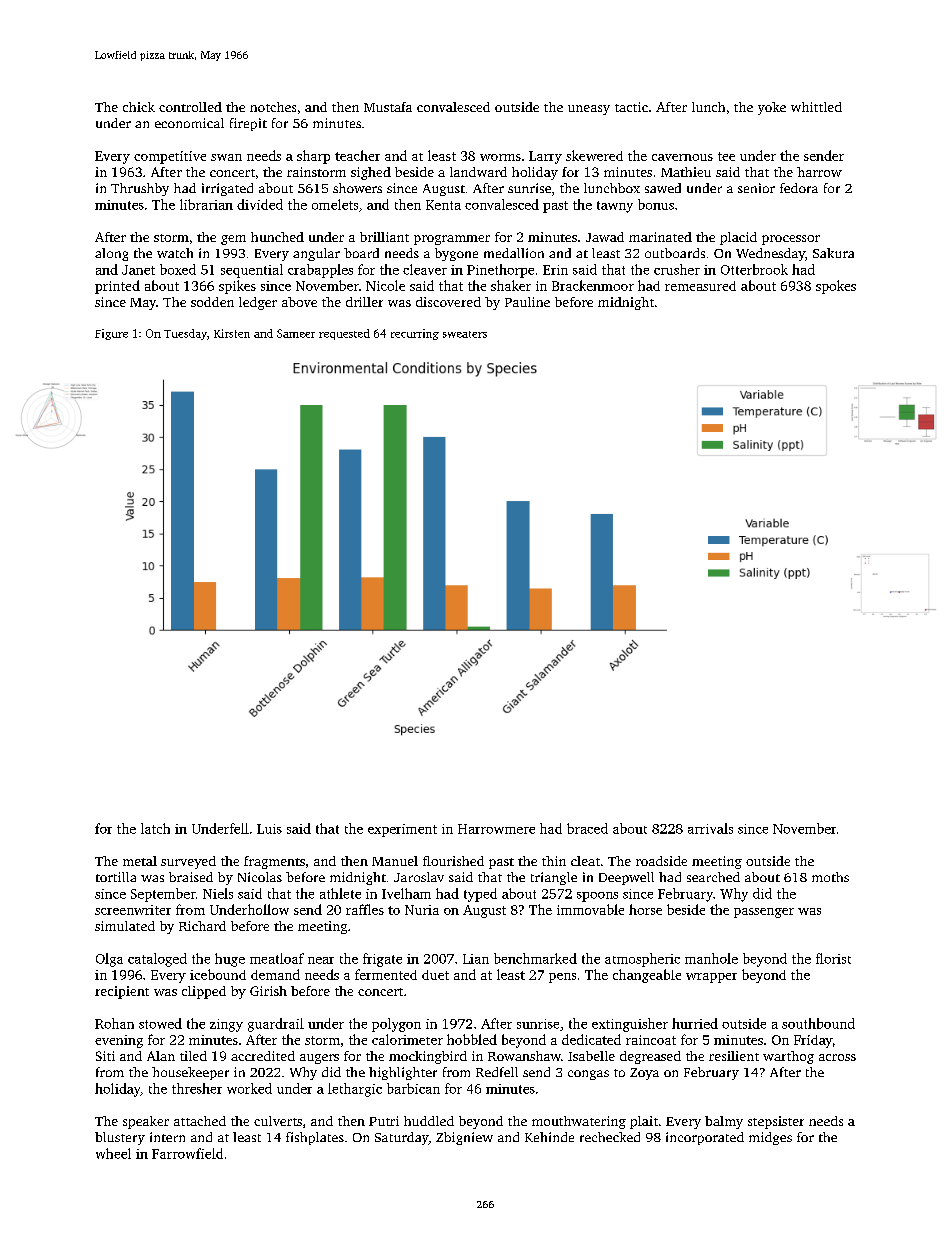 This image has height=1233, width=952. I want to click on Putri, so click(384, 1121).
